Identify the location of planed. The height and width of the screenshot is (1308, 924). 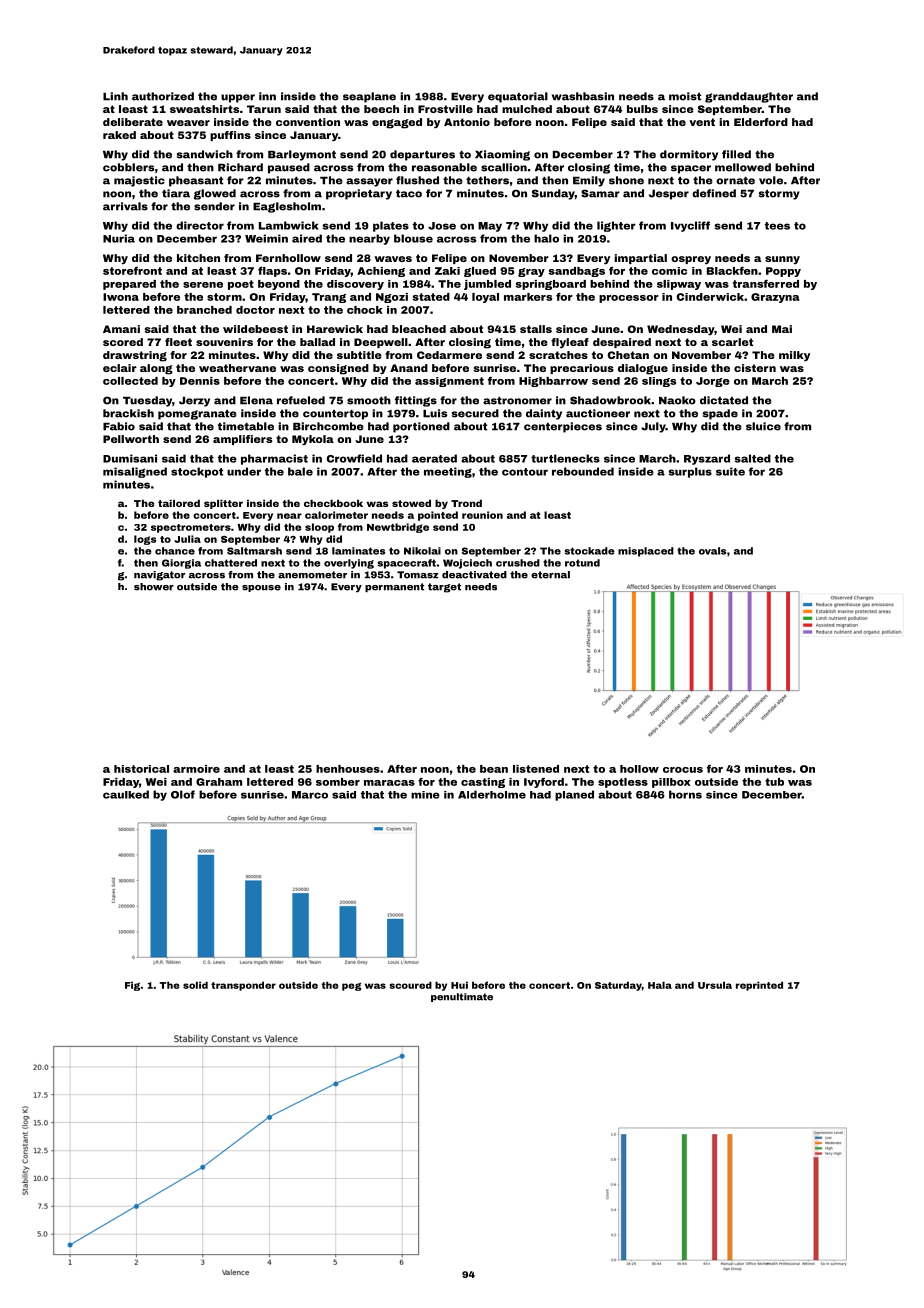
(574, 795).
